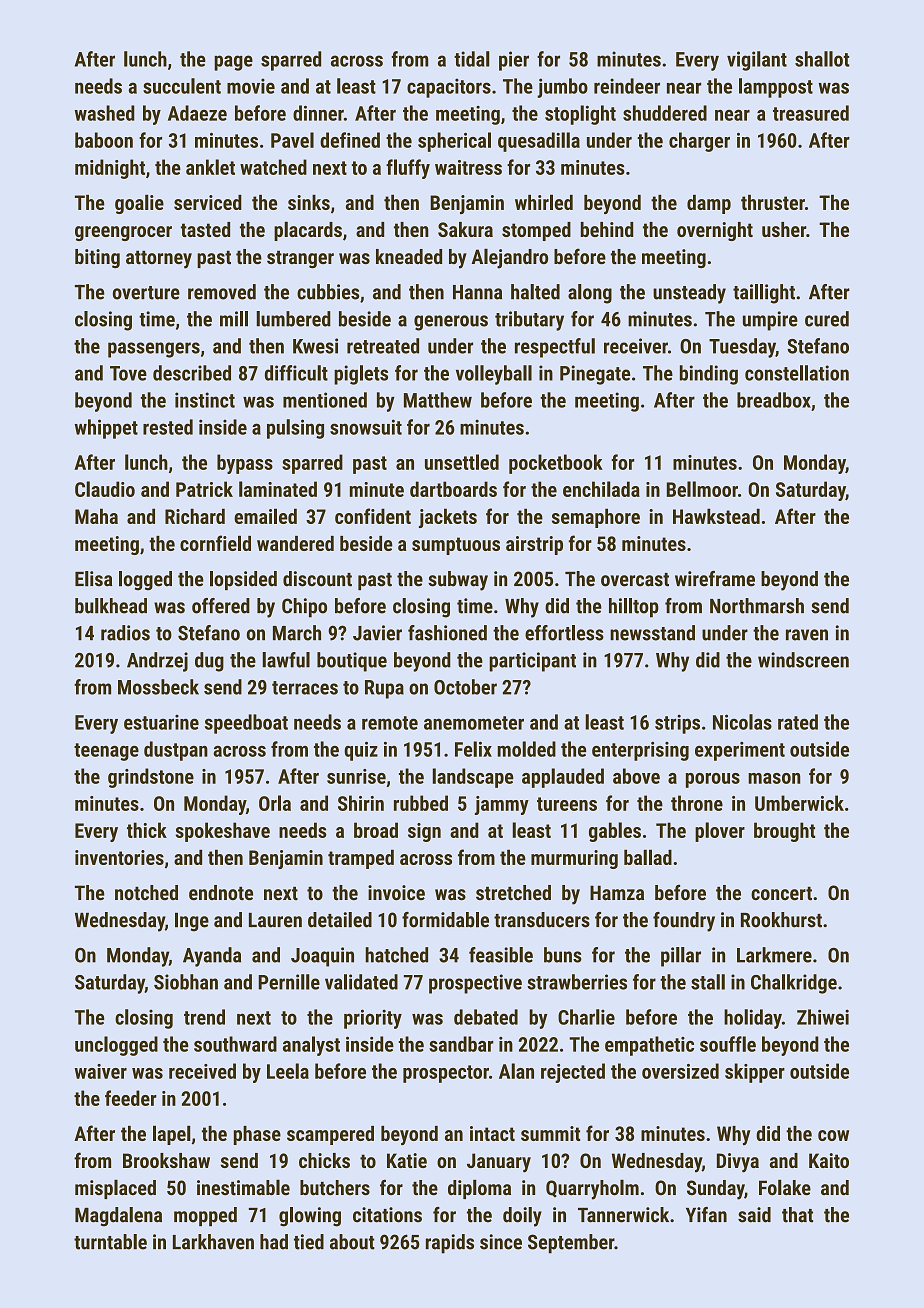  What do you see at coordinates (213, 1242) in the screenshot?
I see `Larkhaven` at bounding box center [213, 1242].
